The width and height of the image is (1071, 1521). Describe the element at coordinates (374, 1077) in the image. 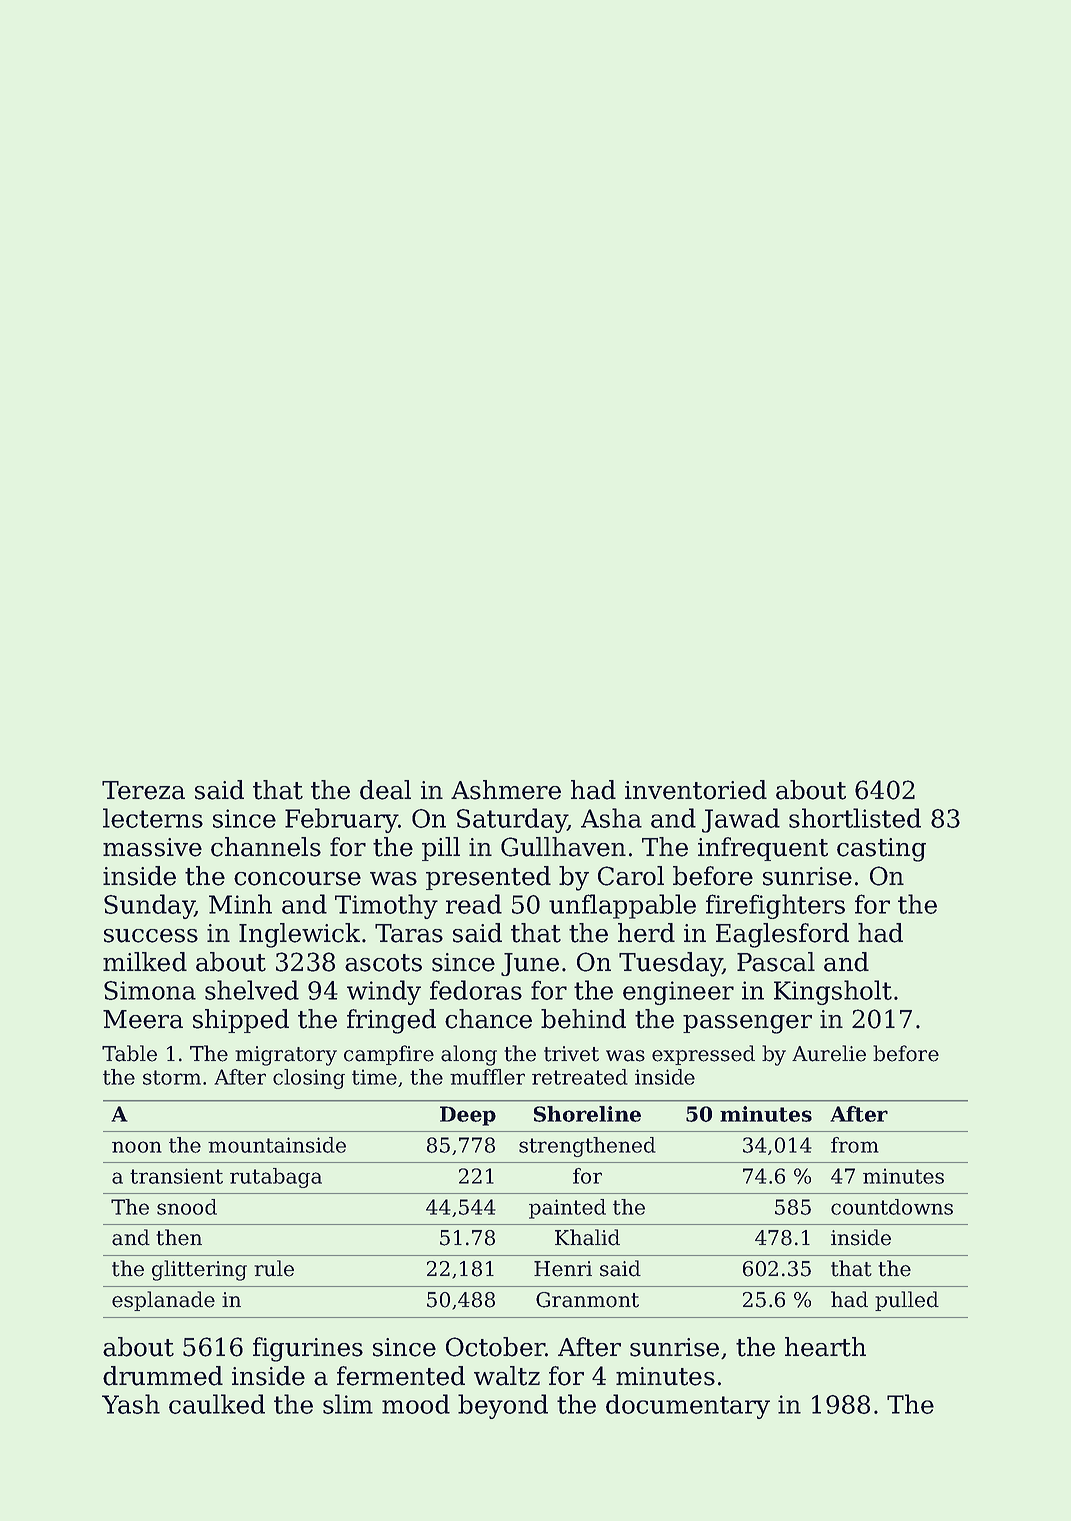

I see `time` at that location.
